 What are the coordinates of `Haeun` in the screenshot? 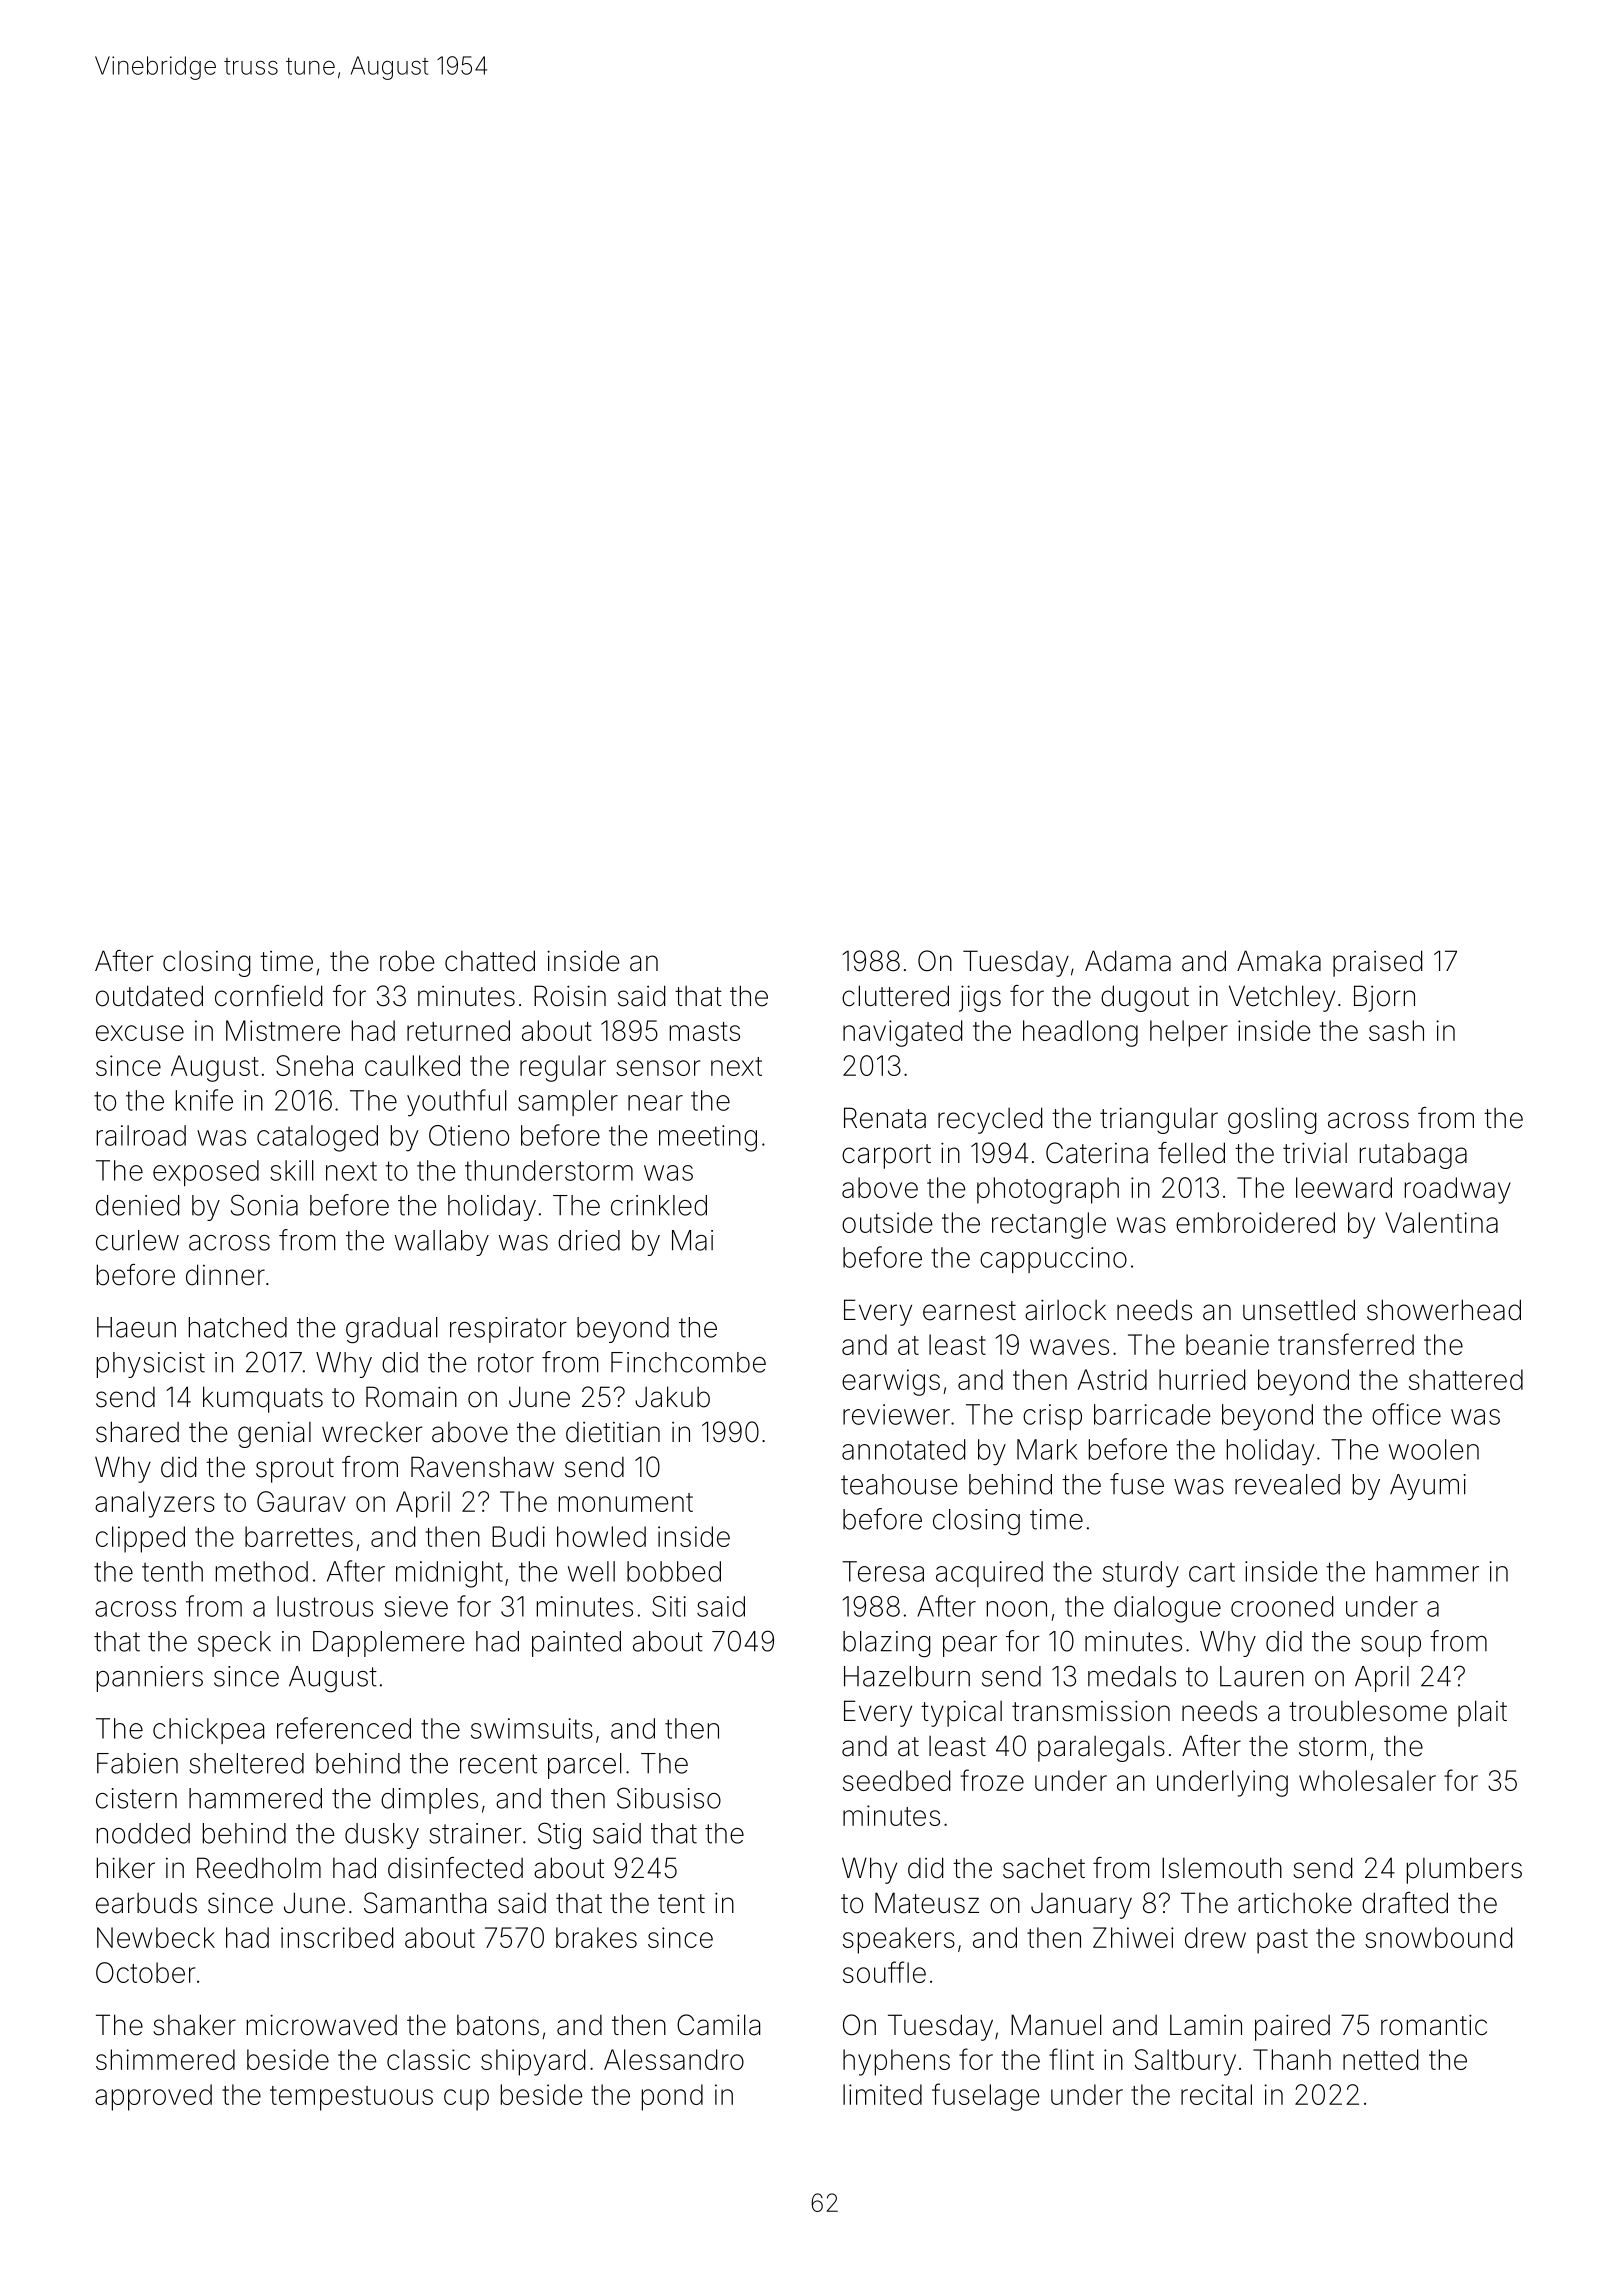 It's located at (136, 1327).
